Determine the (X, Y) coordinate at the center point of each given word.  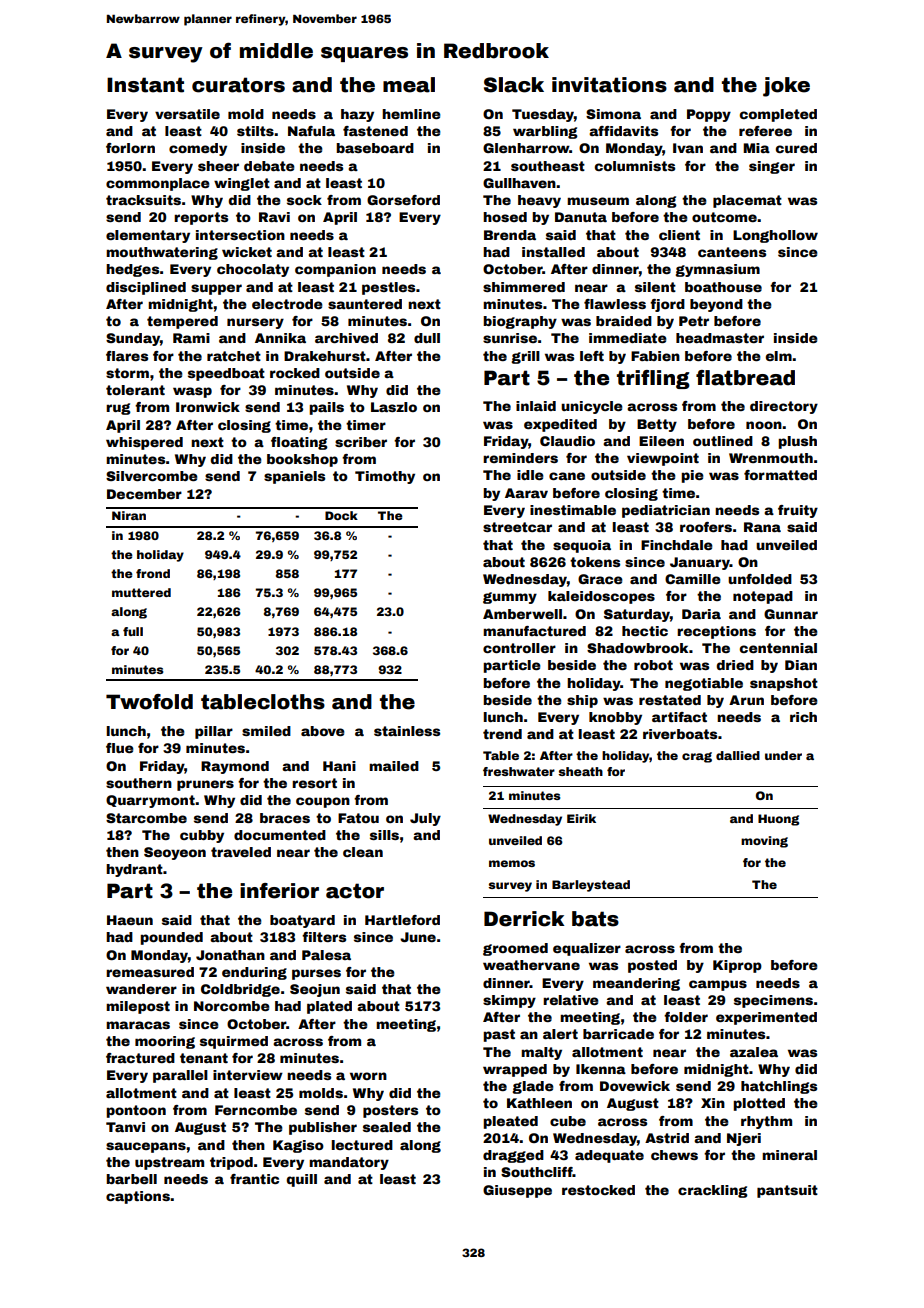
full (133, 631)
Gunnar (791, 614)
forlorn (130, 148)
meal (409, 85)
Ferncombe (256, 1110)
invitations (609, 85)
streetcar (517, 527)
